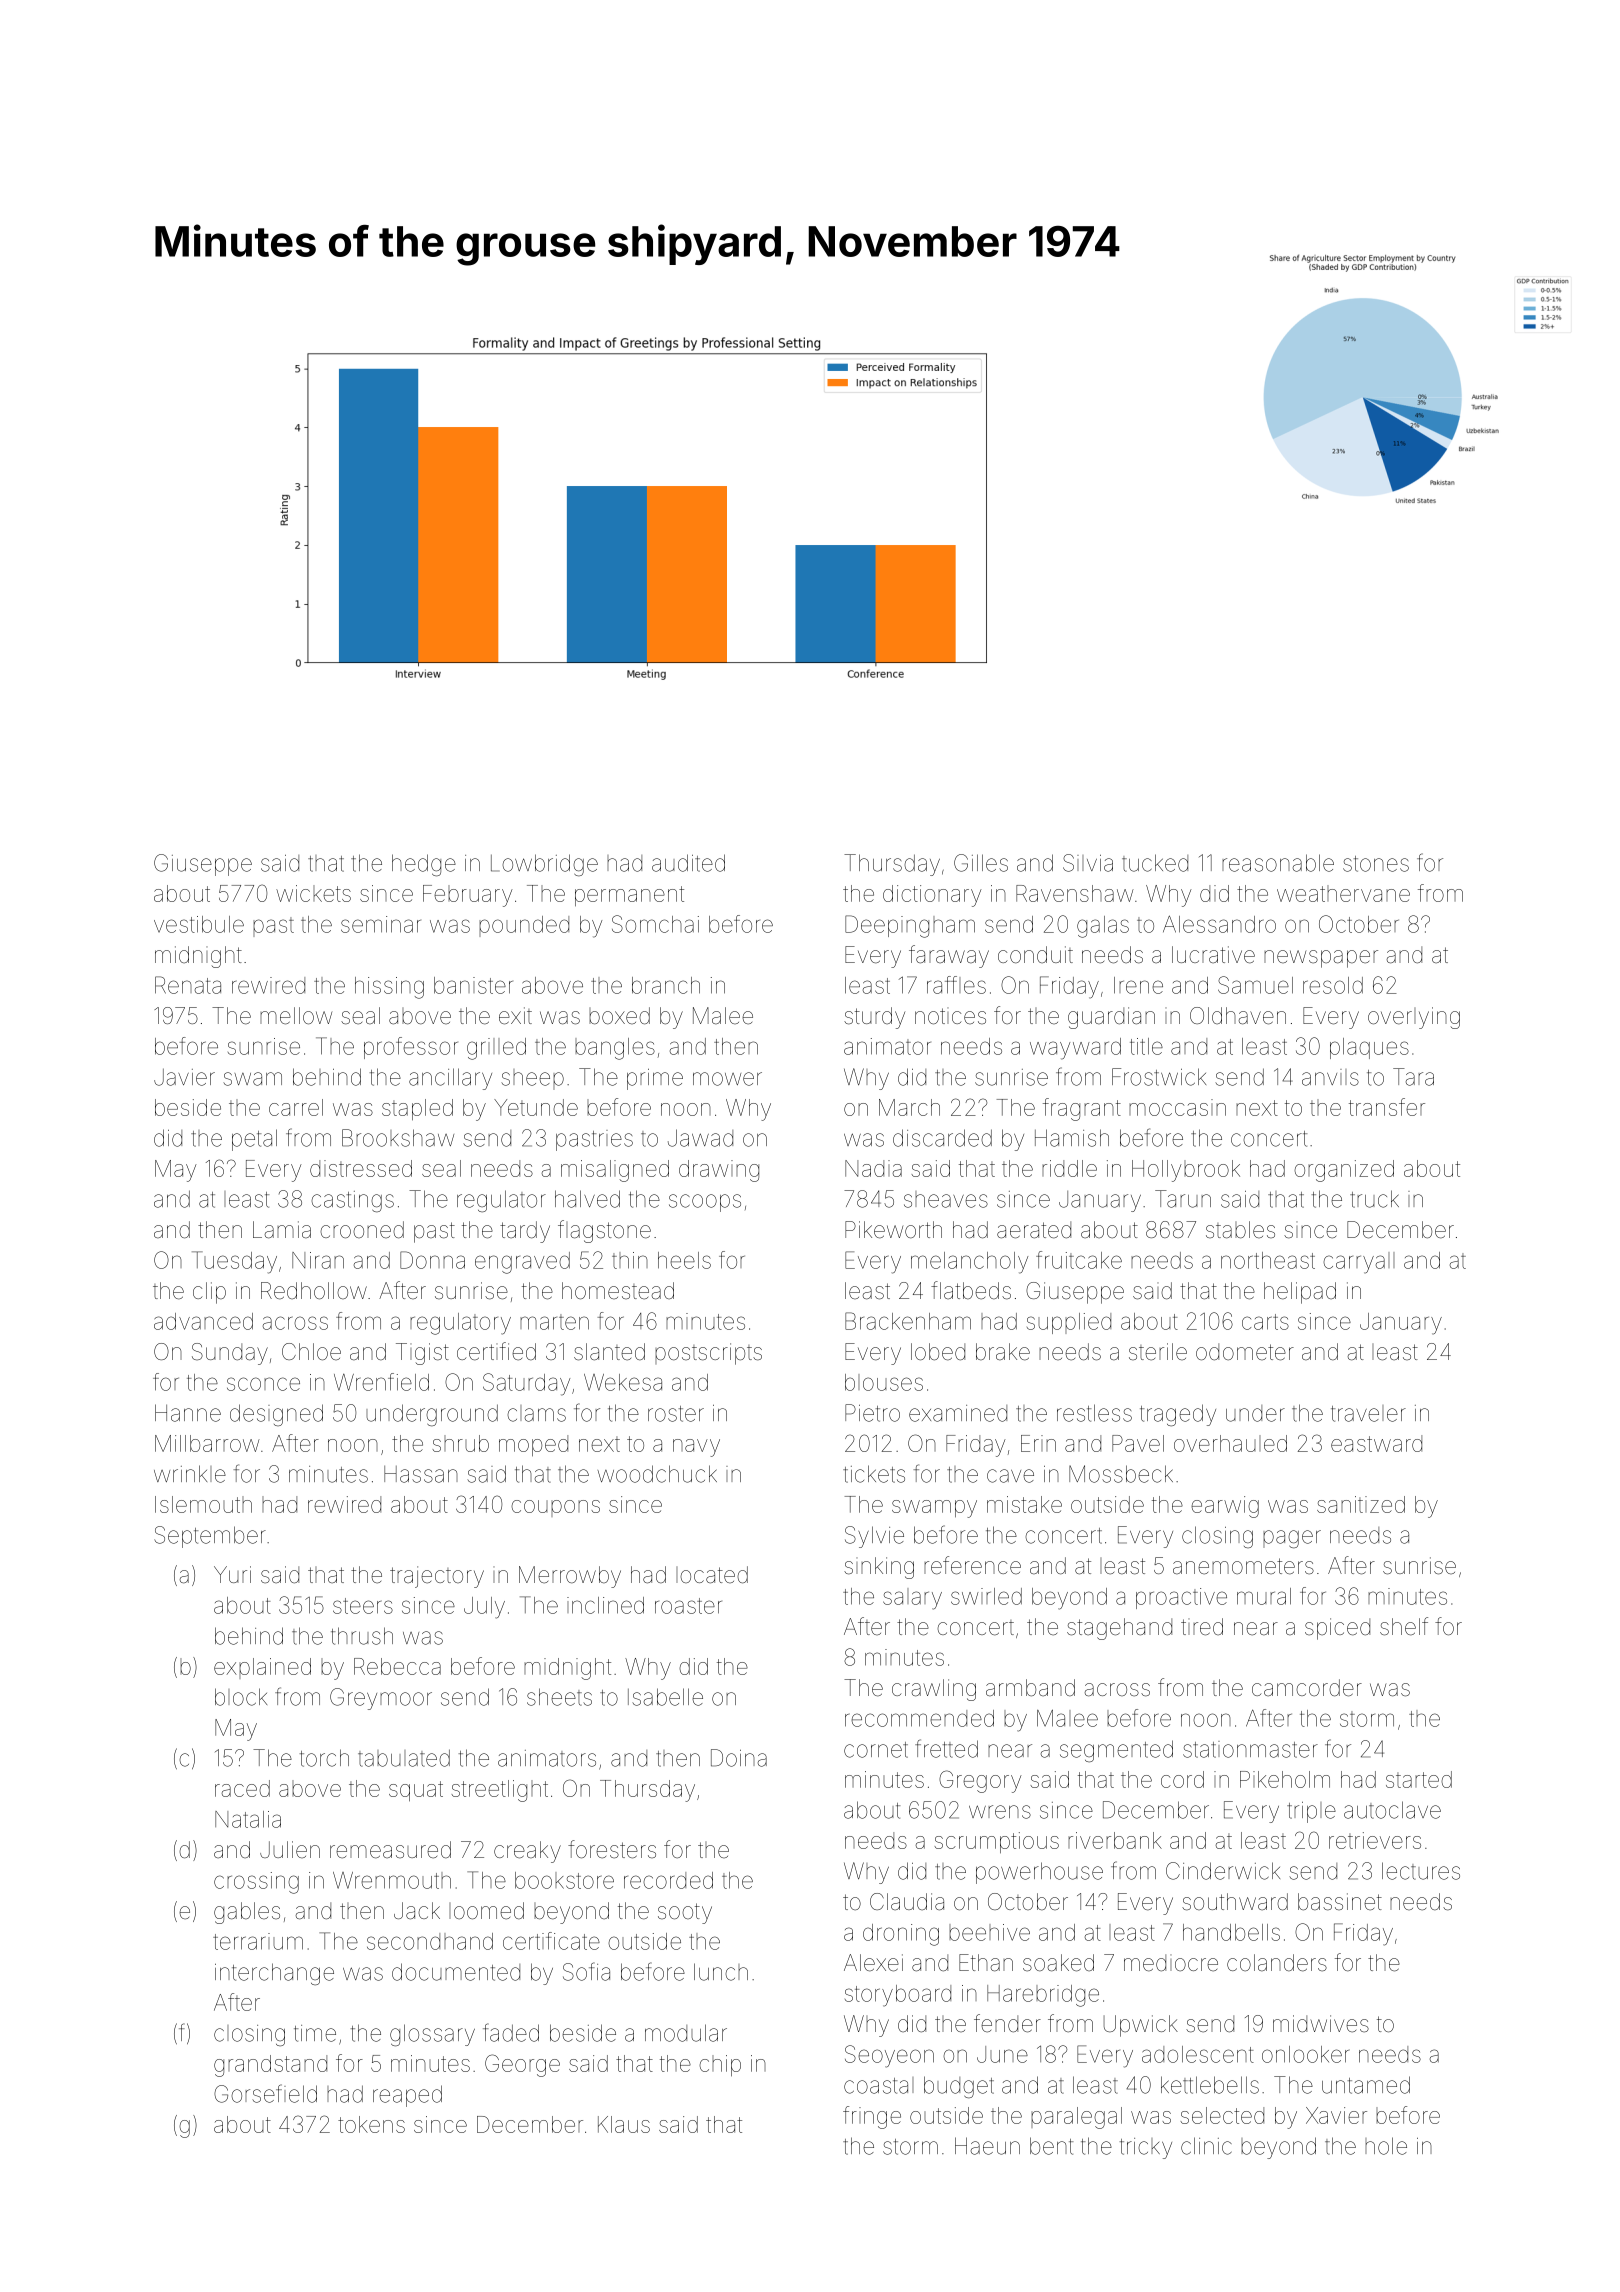  What do you see at coordinates (981, 863) in the screenshot?
I see `Gilles` at bounding box center [981, 863].
